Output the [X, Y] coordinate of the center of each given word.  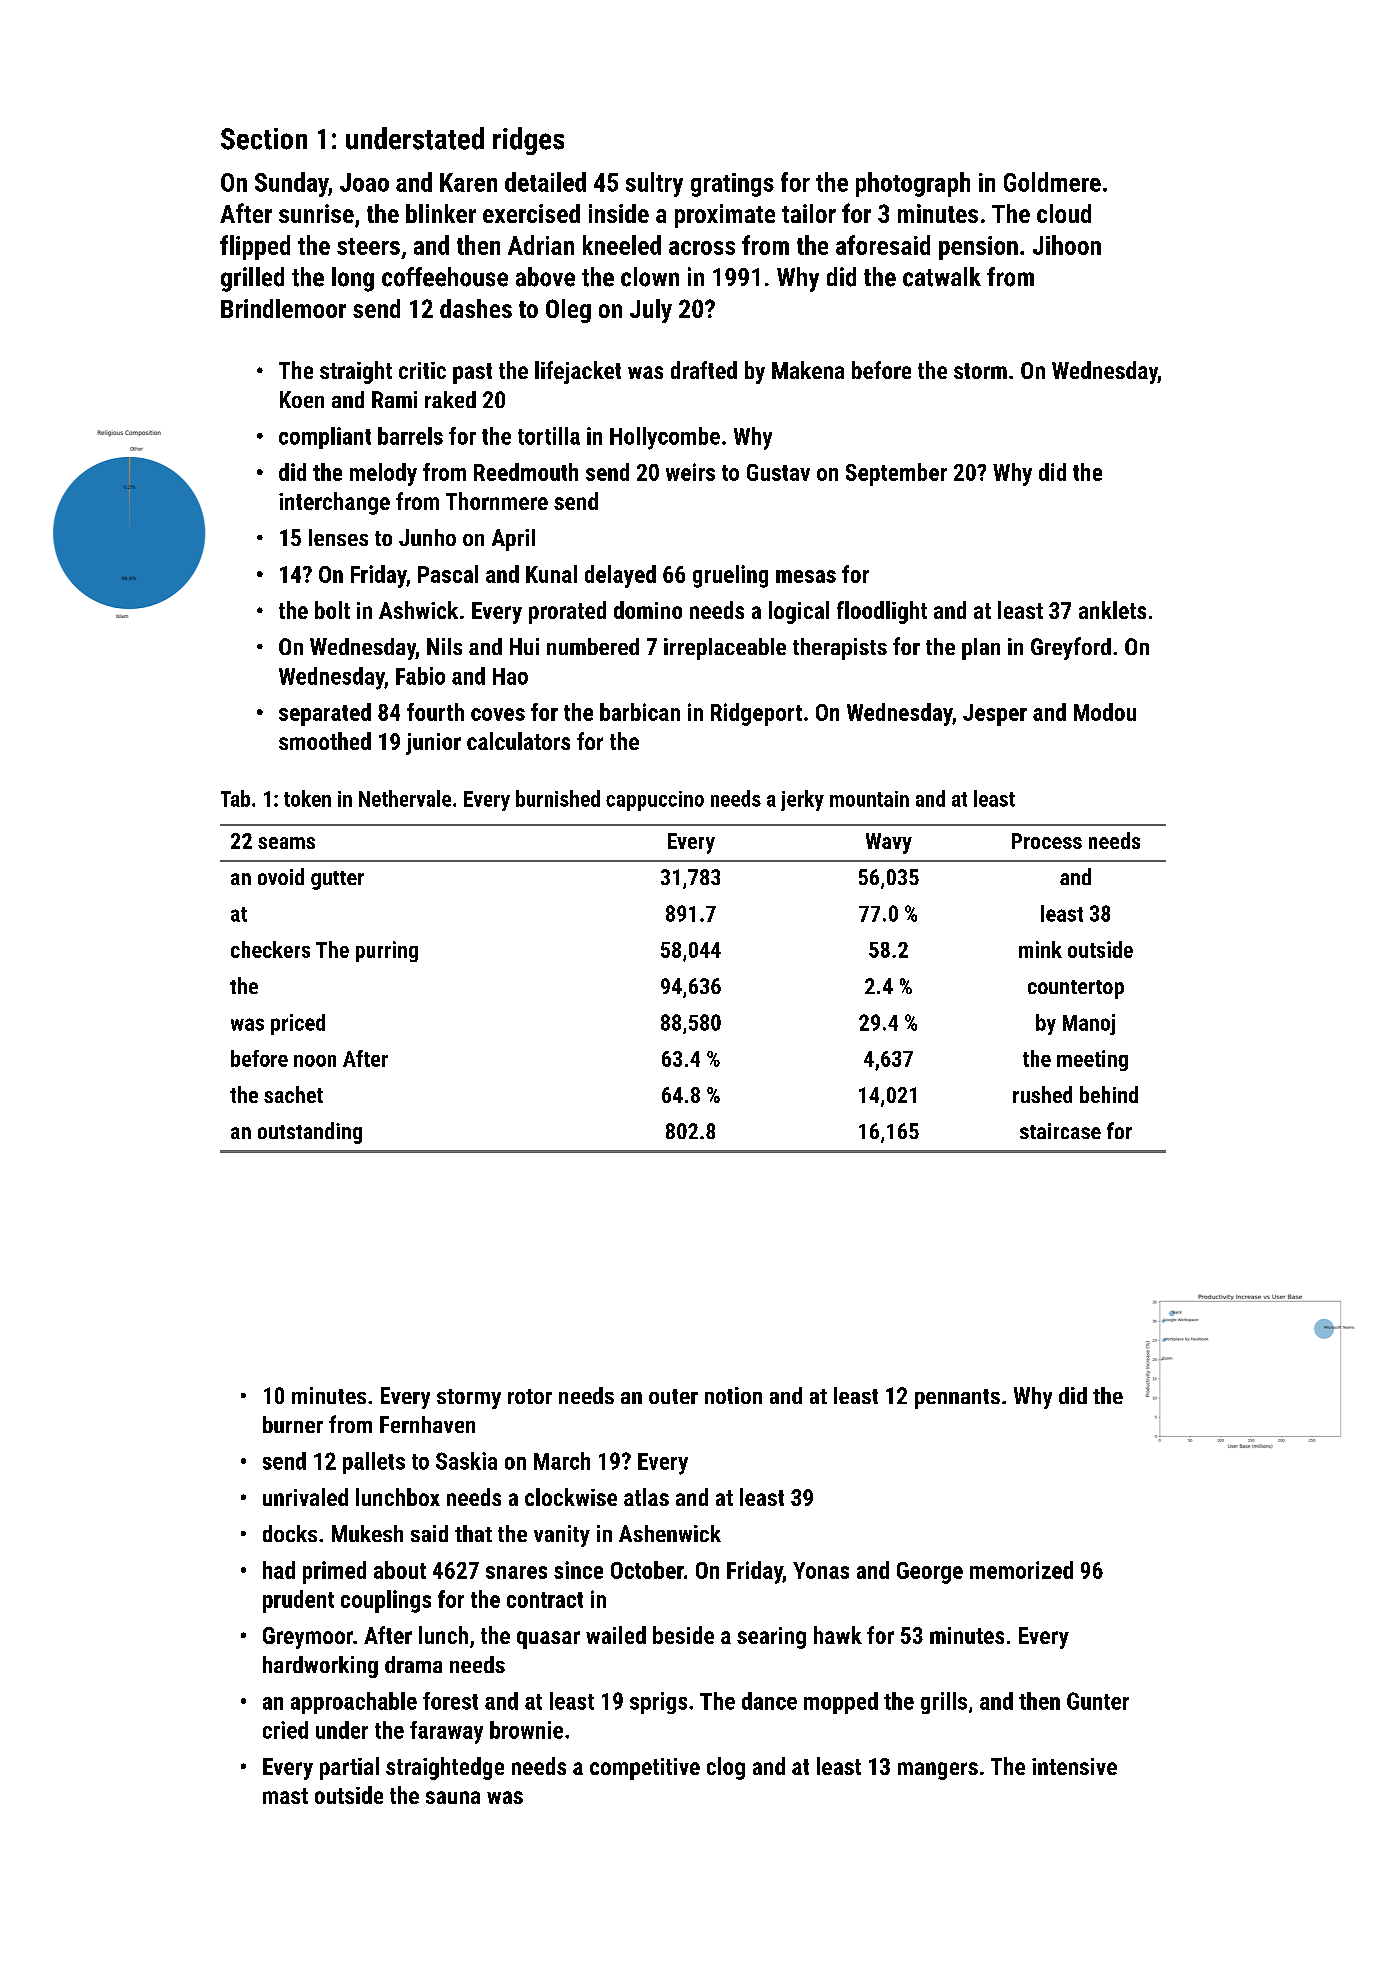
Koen [302, 399]
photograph [913, 184]
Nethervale [405, 798]
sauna [453, 1797]
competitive [645, 1769]
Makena [808, 370]
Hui [524, 646]
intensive [1074, 1766]
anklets [1112, 610]
